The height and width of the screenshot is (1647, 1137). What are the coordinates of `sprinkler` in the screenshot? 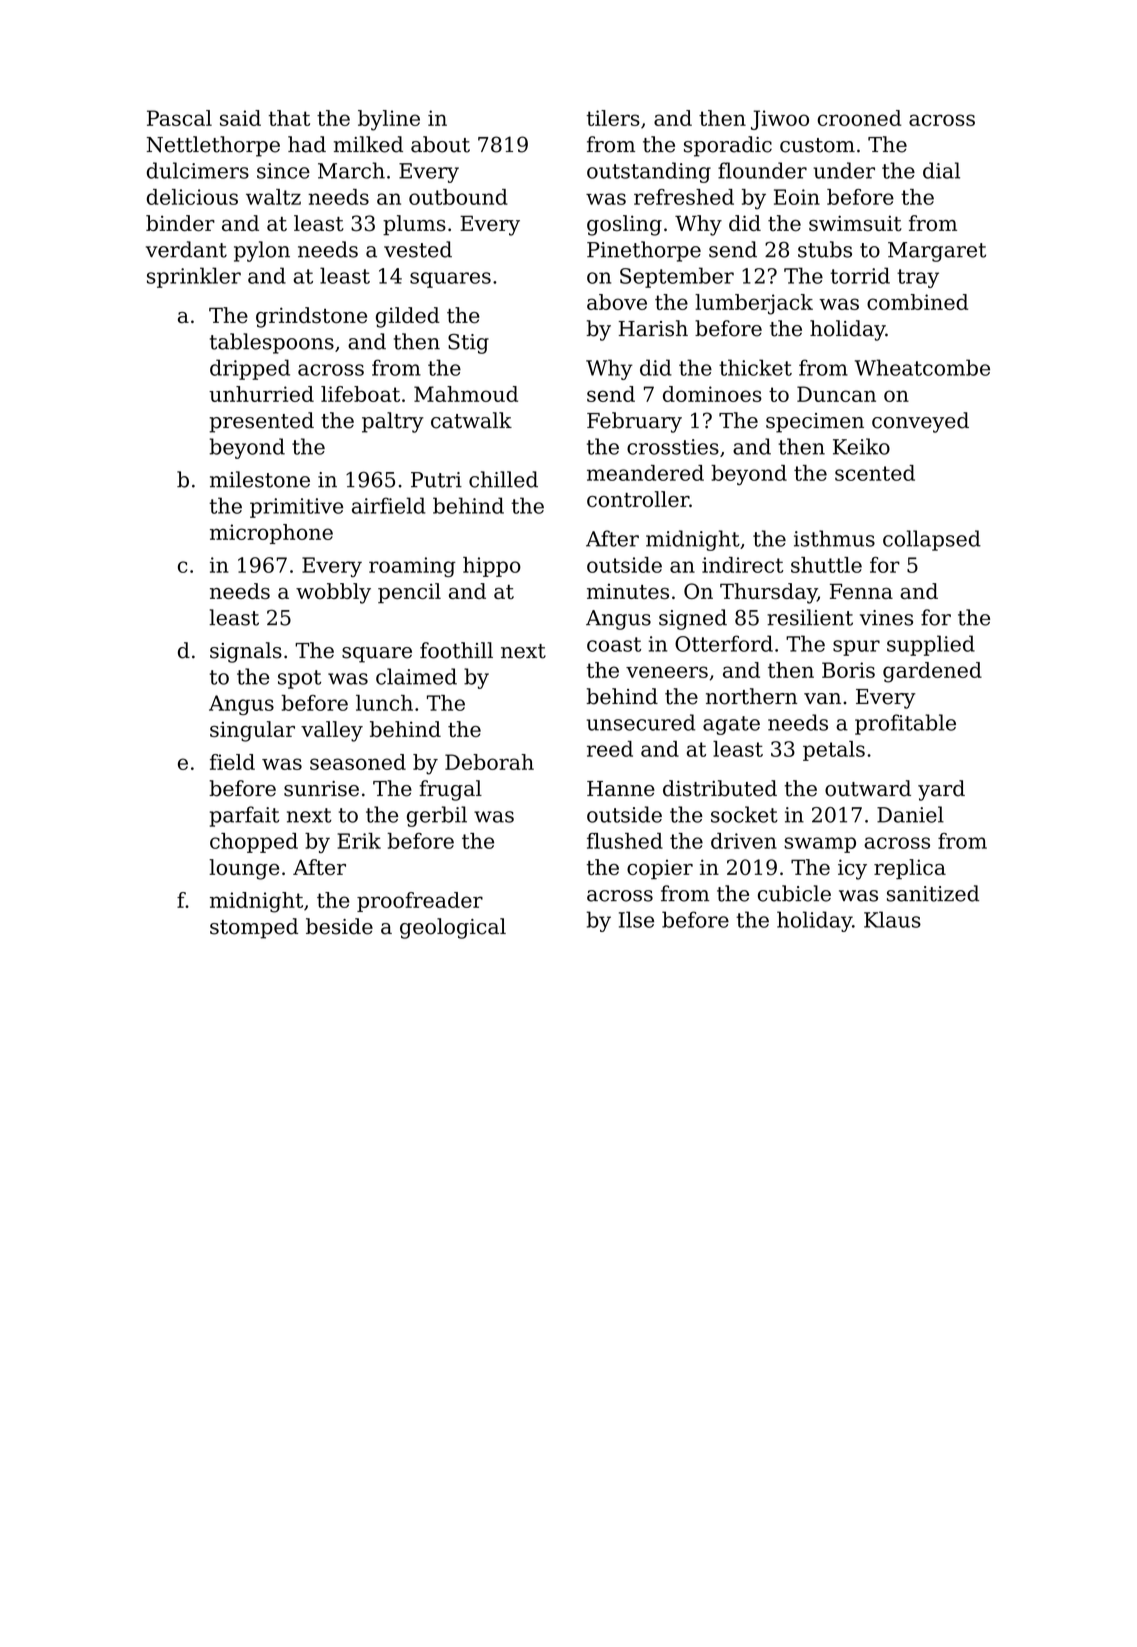 It's located at (194, 277).
